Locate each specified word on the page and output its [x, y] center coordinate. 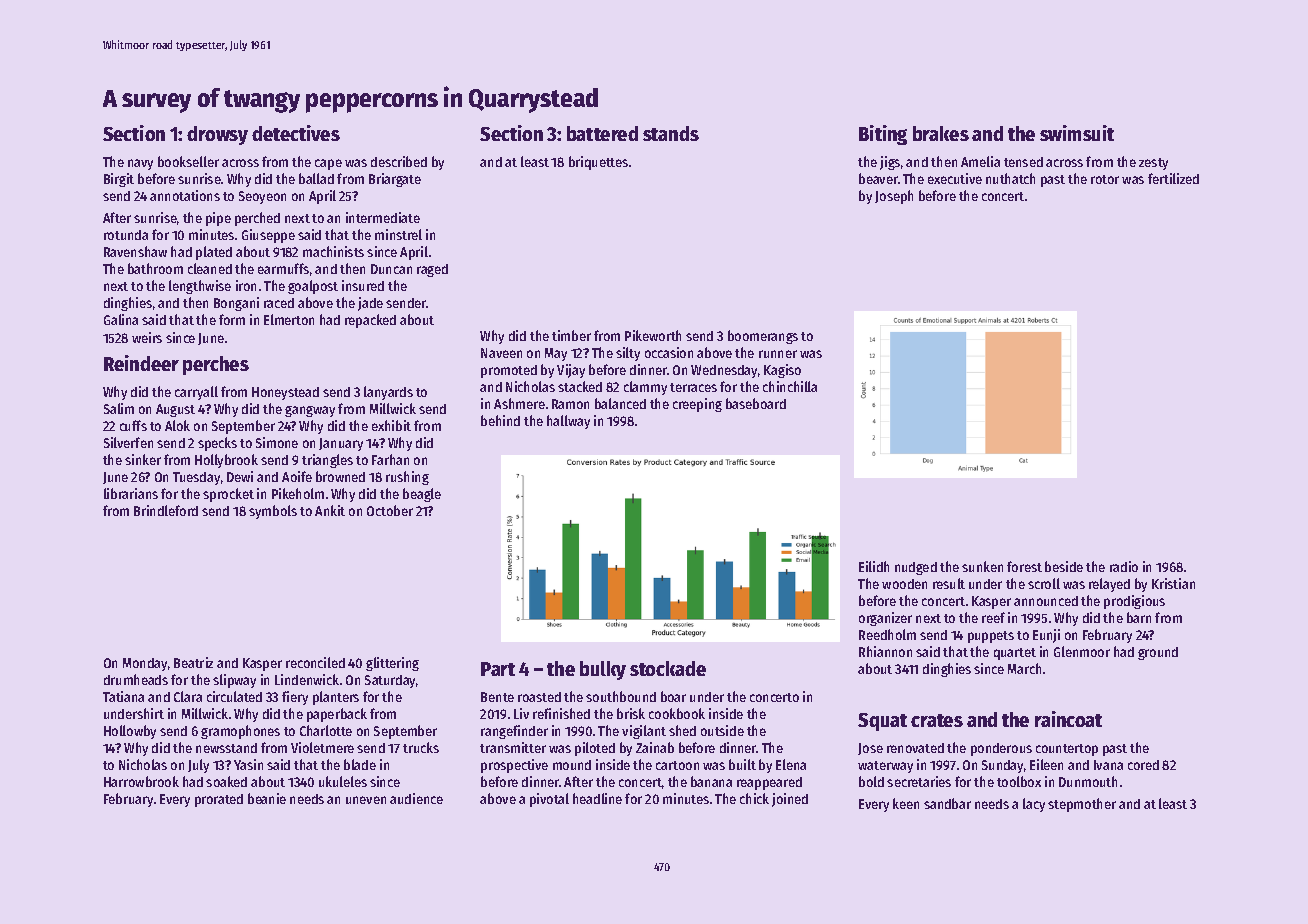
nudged [916, 568]
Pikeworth [653, 335]
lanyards [388, 393]
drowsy [217, 135]
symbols [273, 512]
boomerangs [763, 337]
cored [1143, 765]
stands [671, 133]
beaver [878, 178]
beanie [267, 798]
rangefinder [514, 732]
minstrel [398, 234]
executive [955, 178]
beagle [422, 495]
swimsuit [1077, 133]
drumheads [136, 679]
